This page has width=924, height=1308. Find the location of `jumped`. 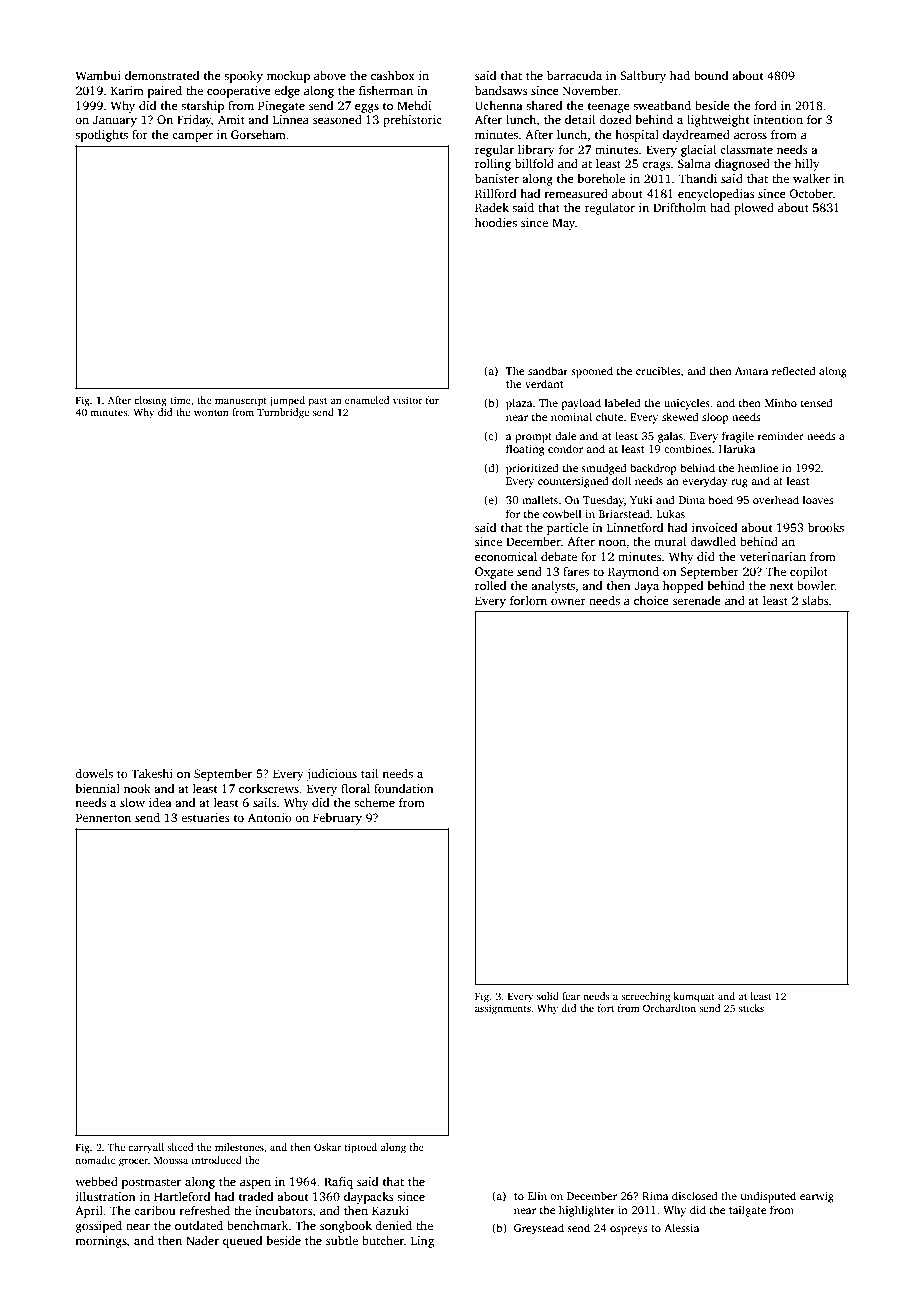

jumped is located at coordinates (287, 401).
